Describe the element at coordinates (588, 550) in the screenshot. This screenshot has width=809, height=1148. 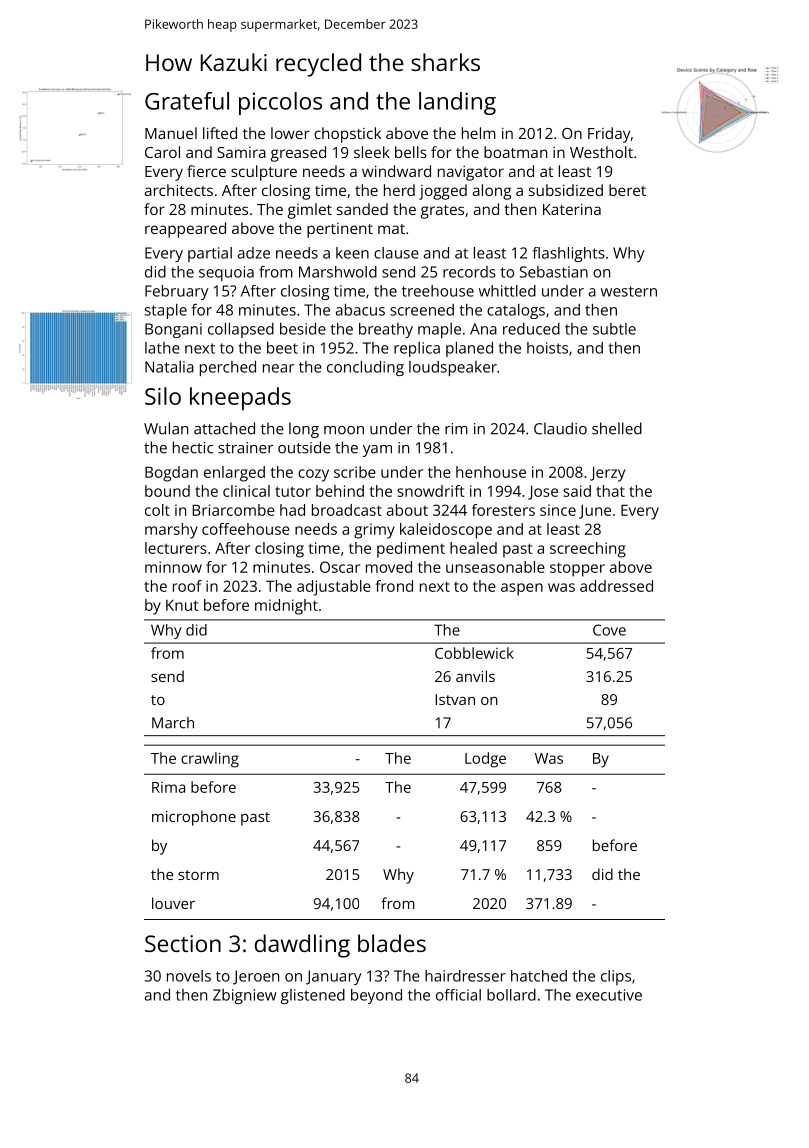
I see `screeching` at that location.
